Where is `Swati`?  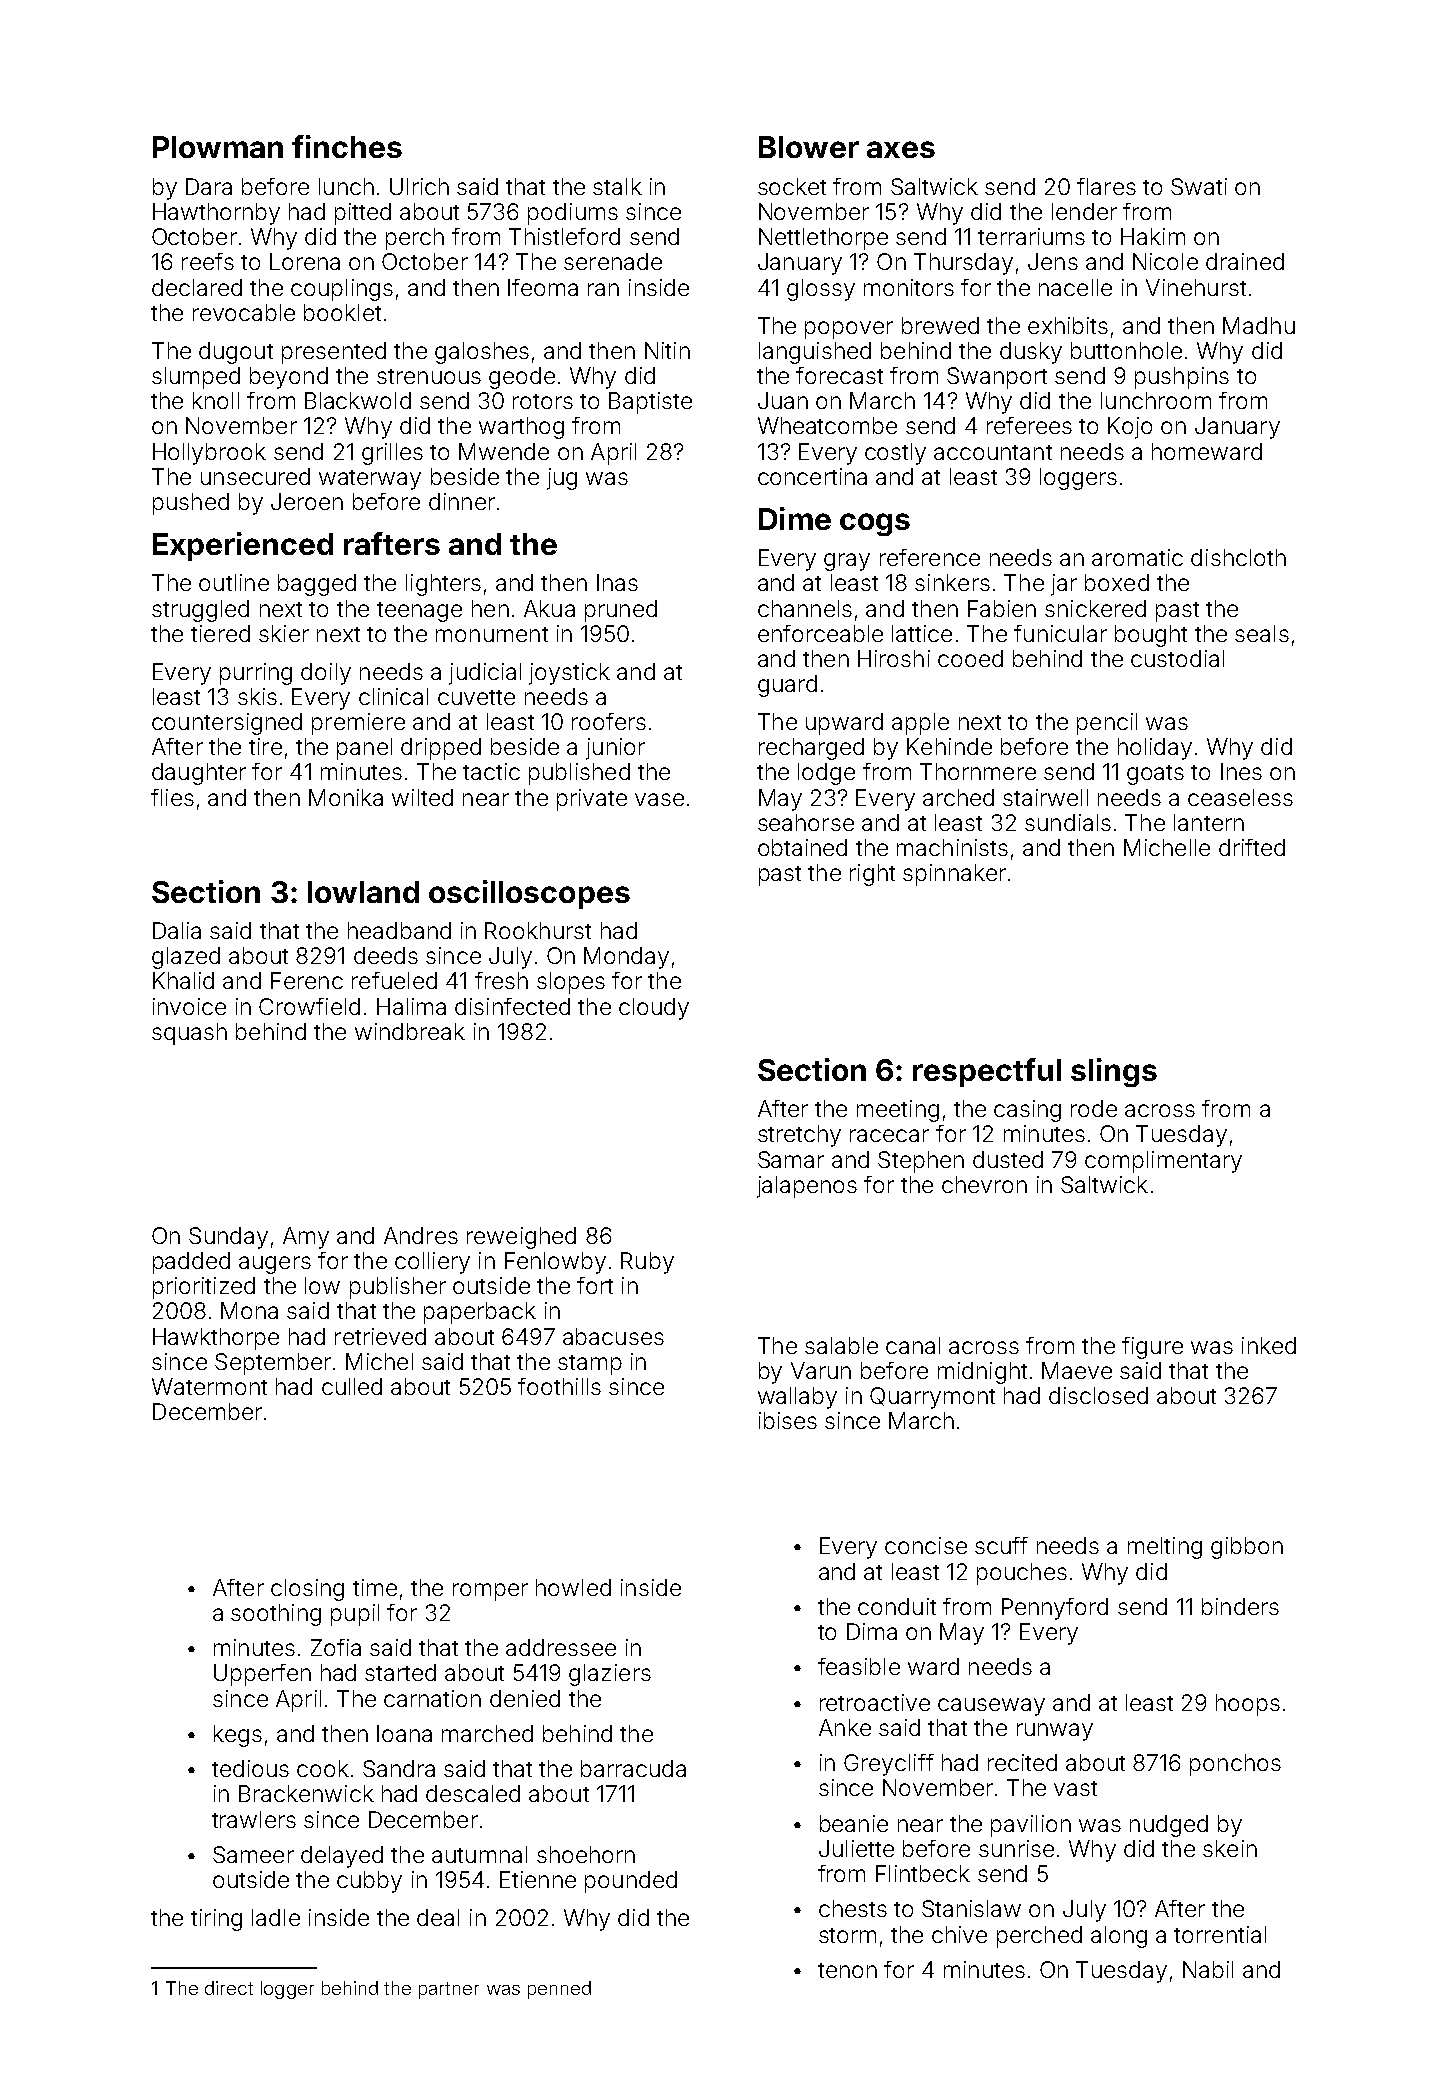
Swati is located at coordinates (1199, 186).
